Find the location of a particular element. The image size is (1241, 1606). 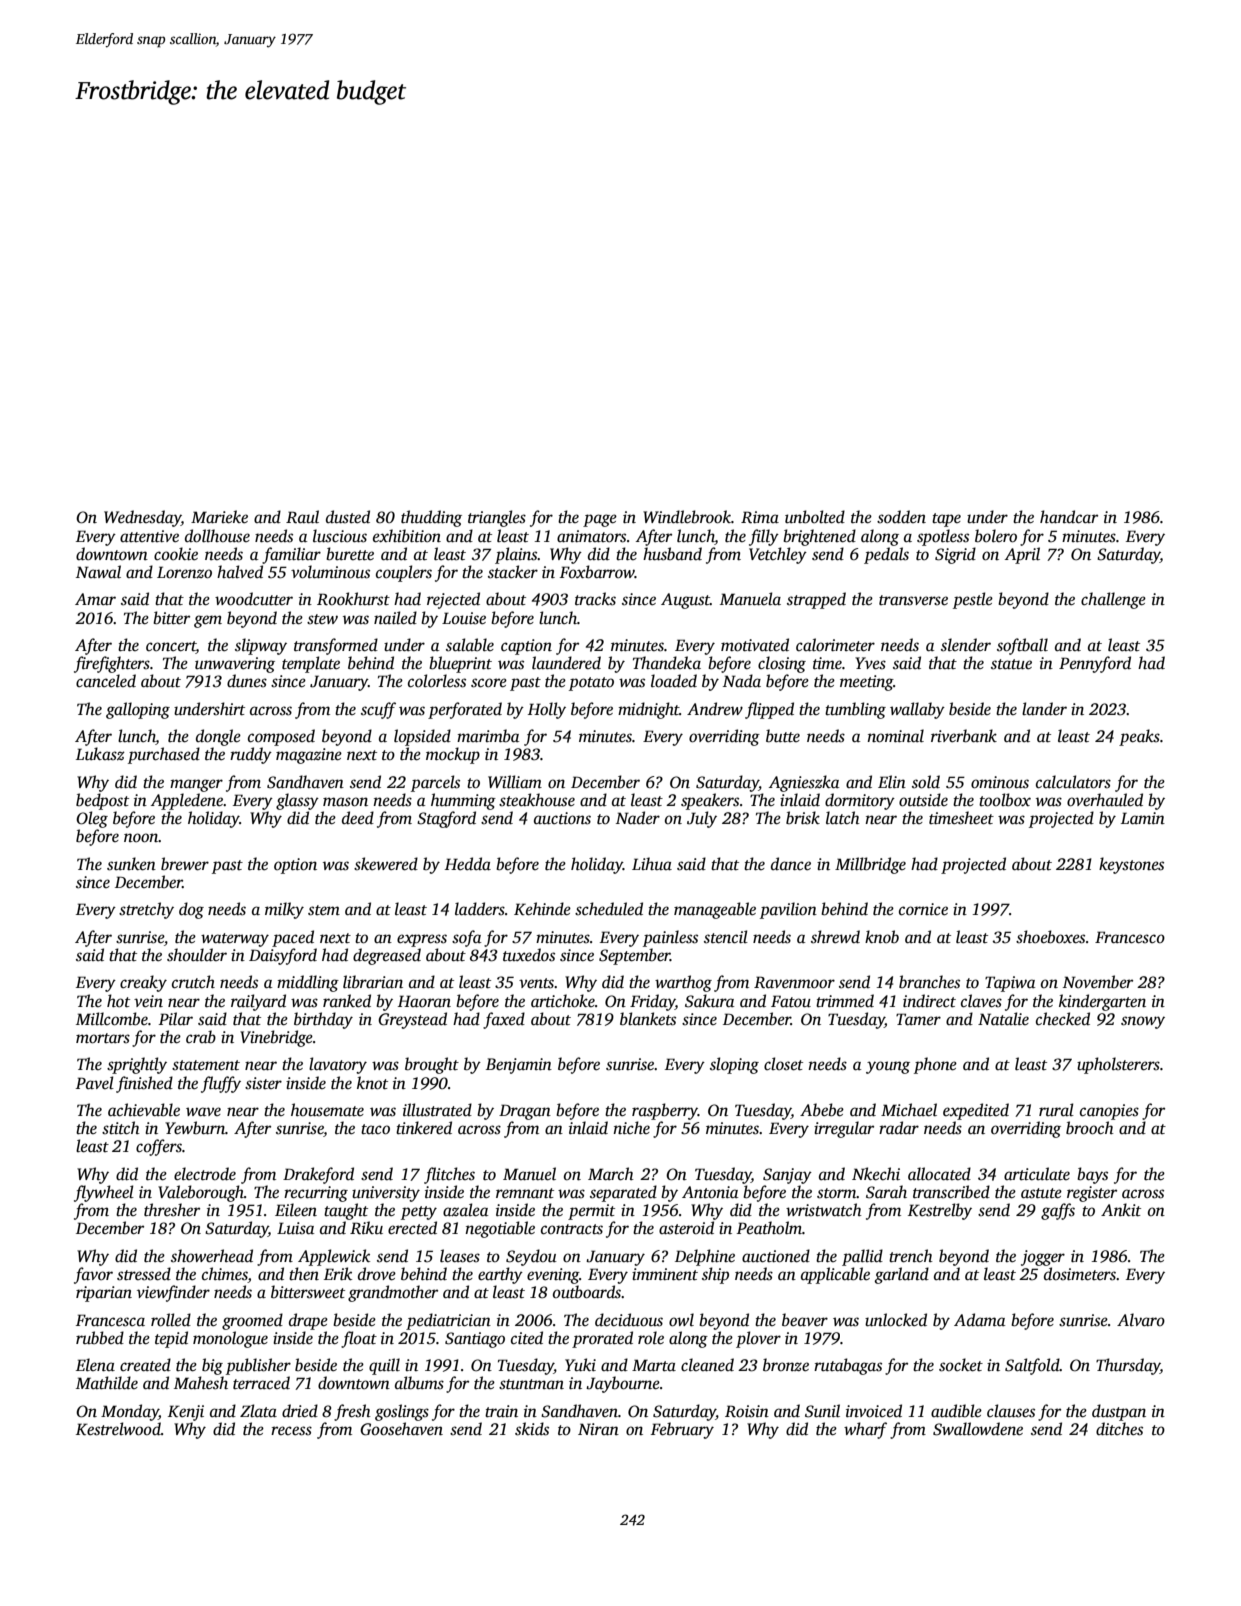

railyard is located at coordinates (258, 1002).
